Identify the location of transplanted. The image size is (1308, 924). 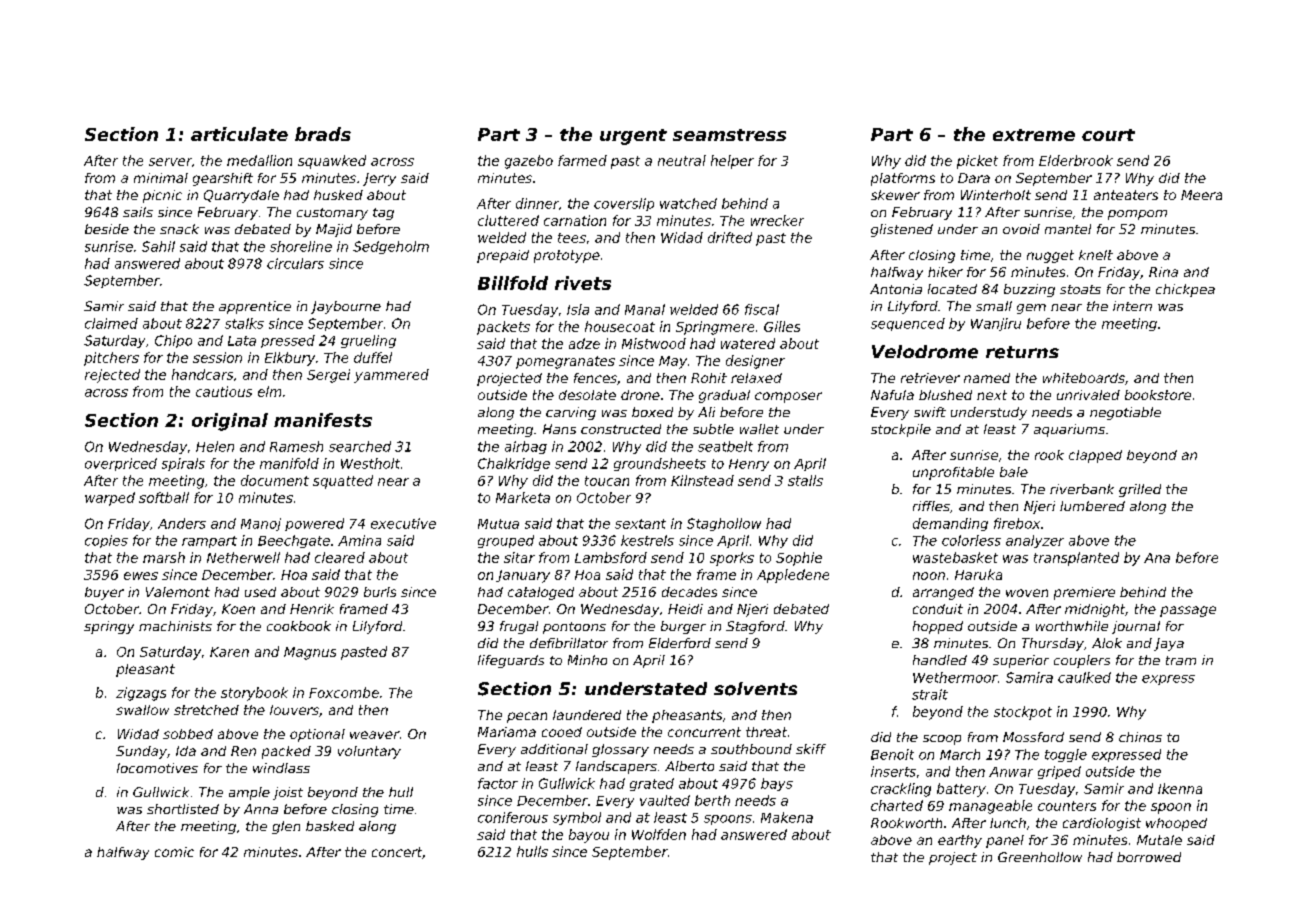
(1076, 559).
